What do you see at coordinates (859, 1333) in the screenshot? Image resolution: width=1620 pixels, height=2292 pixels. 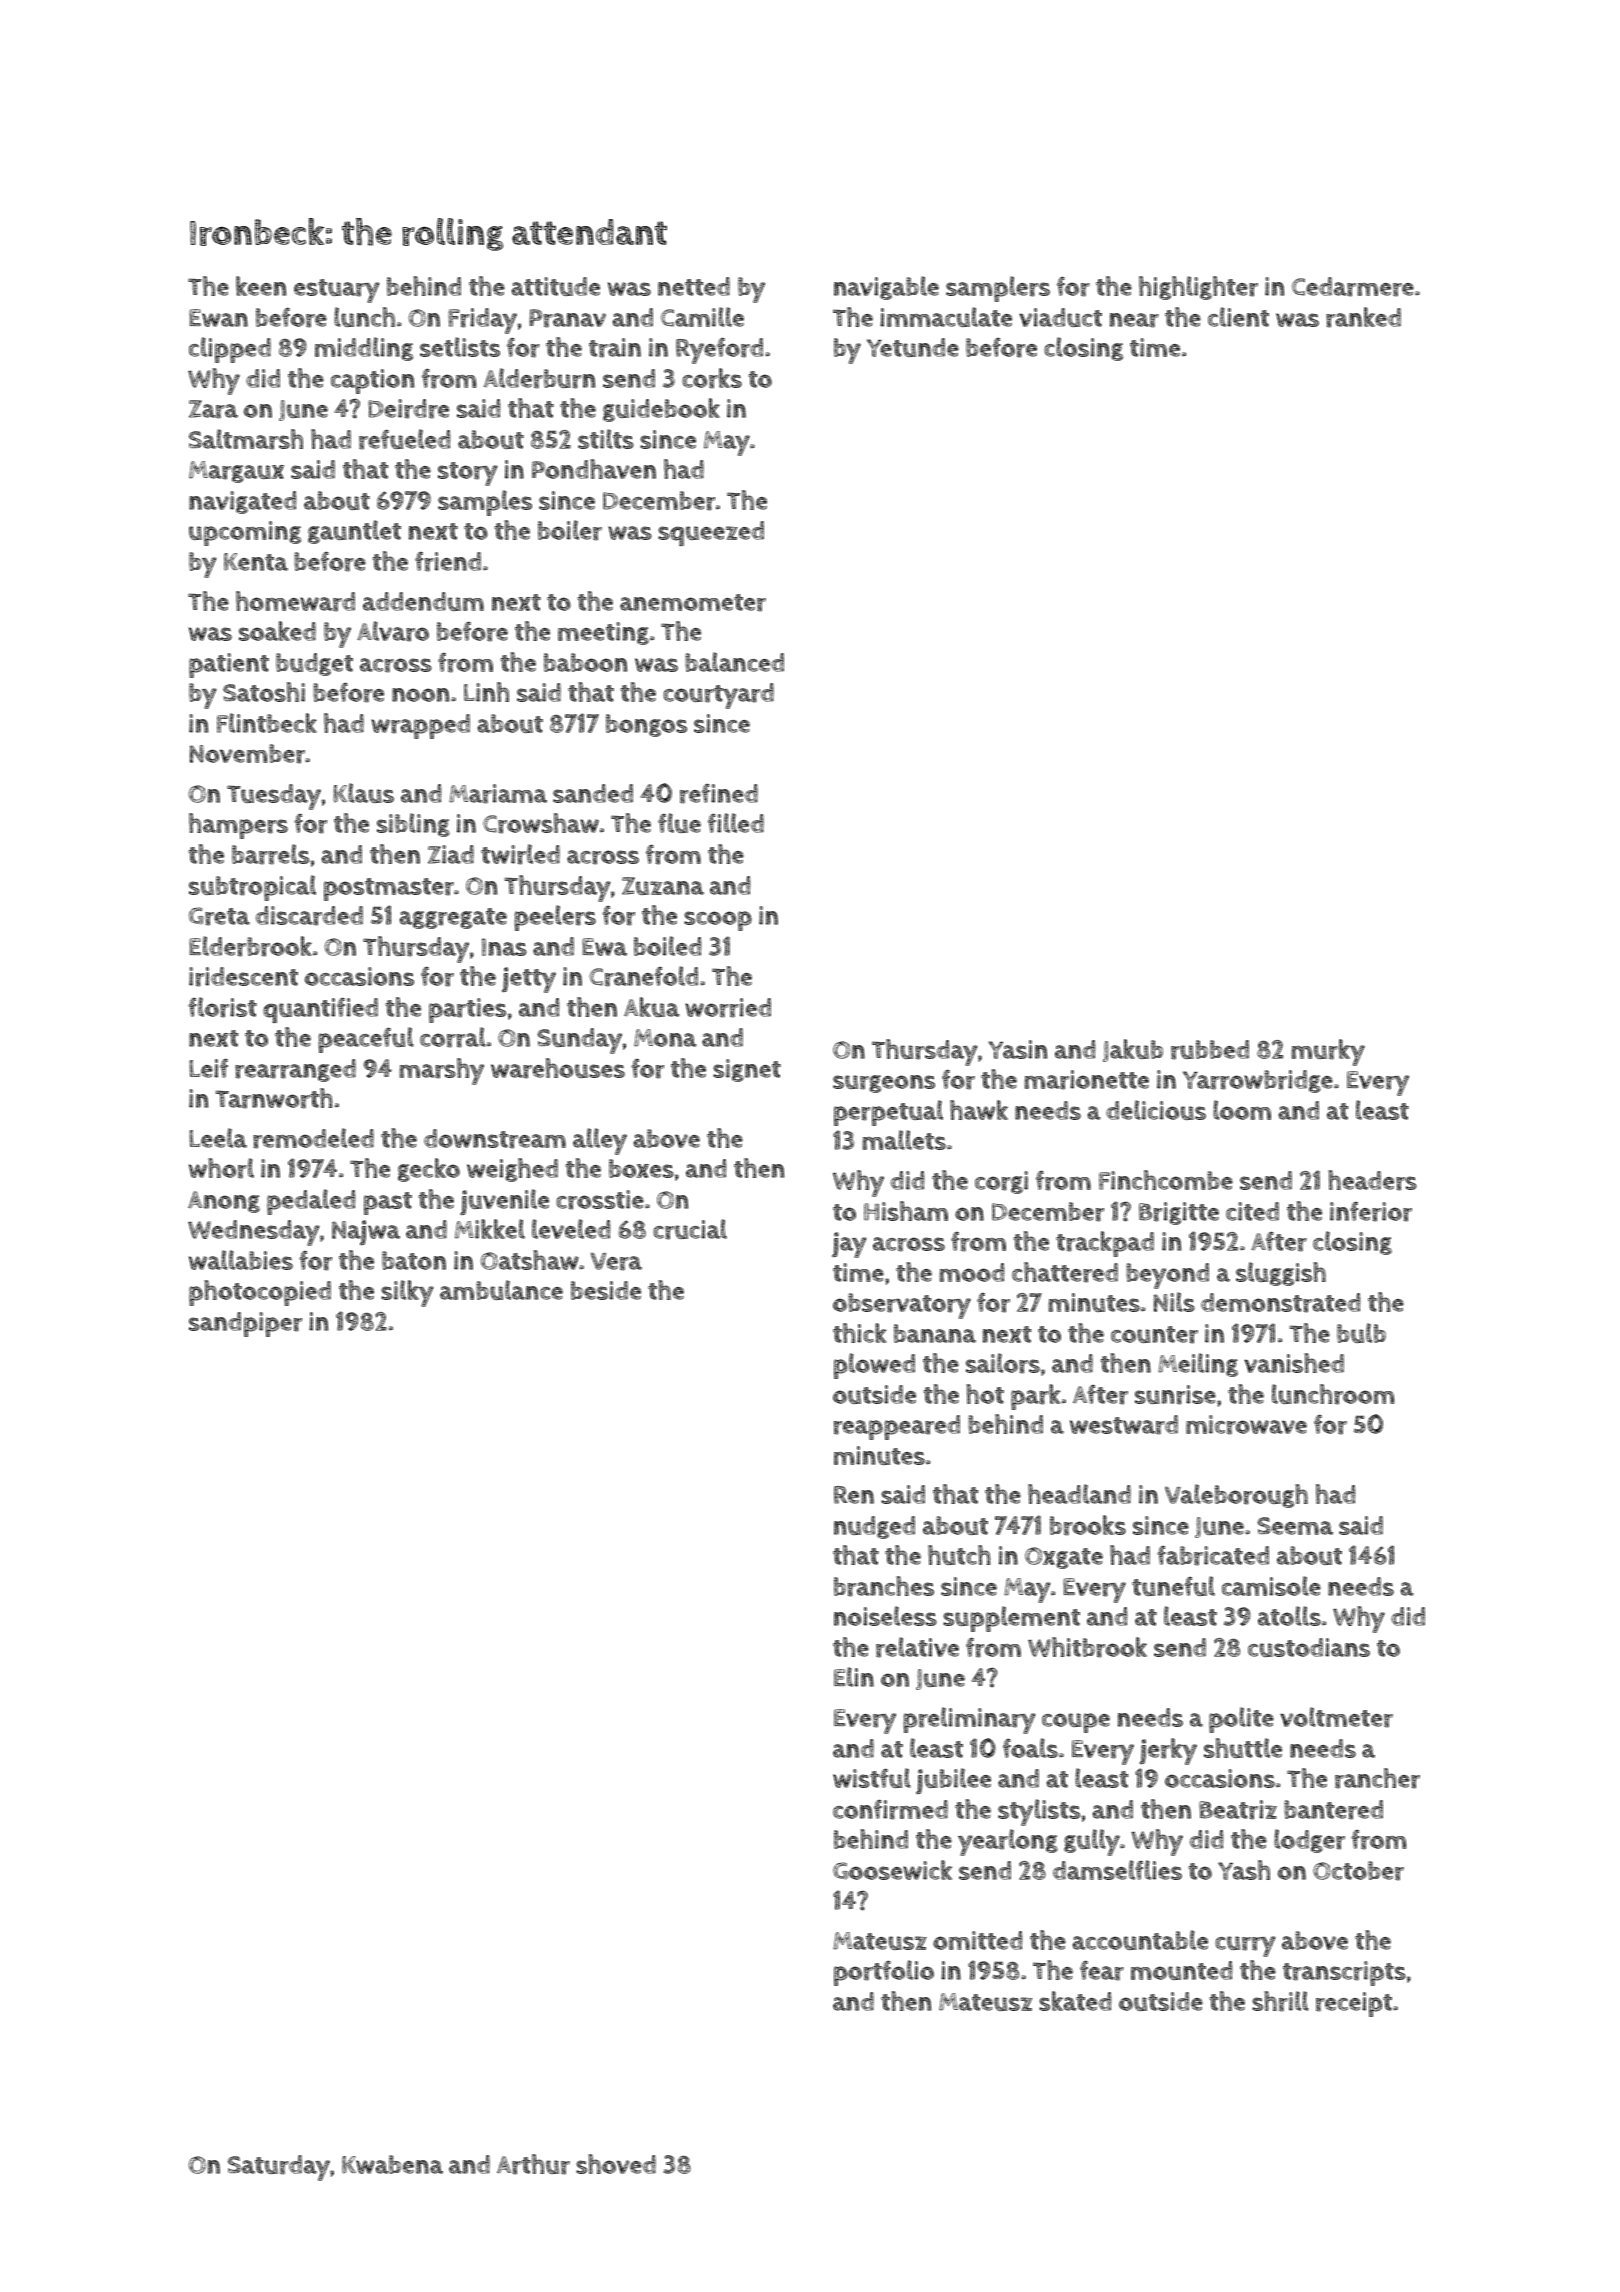 I see `thick` at bounding box center [859, 1333].
